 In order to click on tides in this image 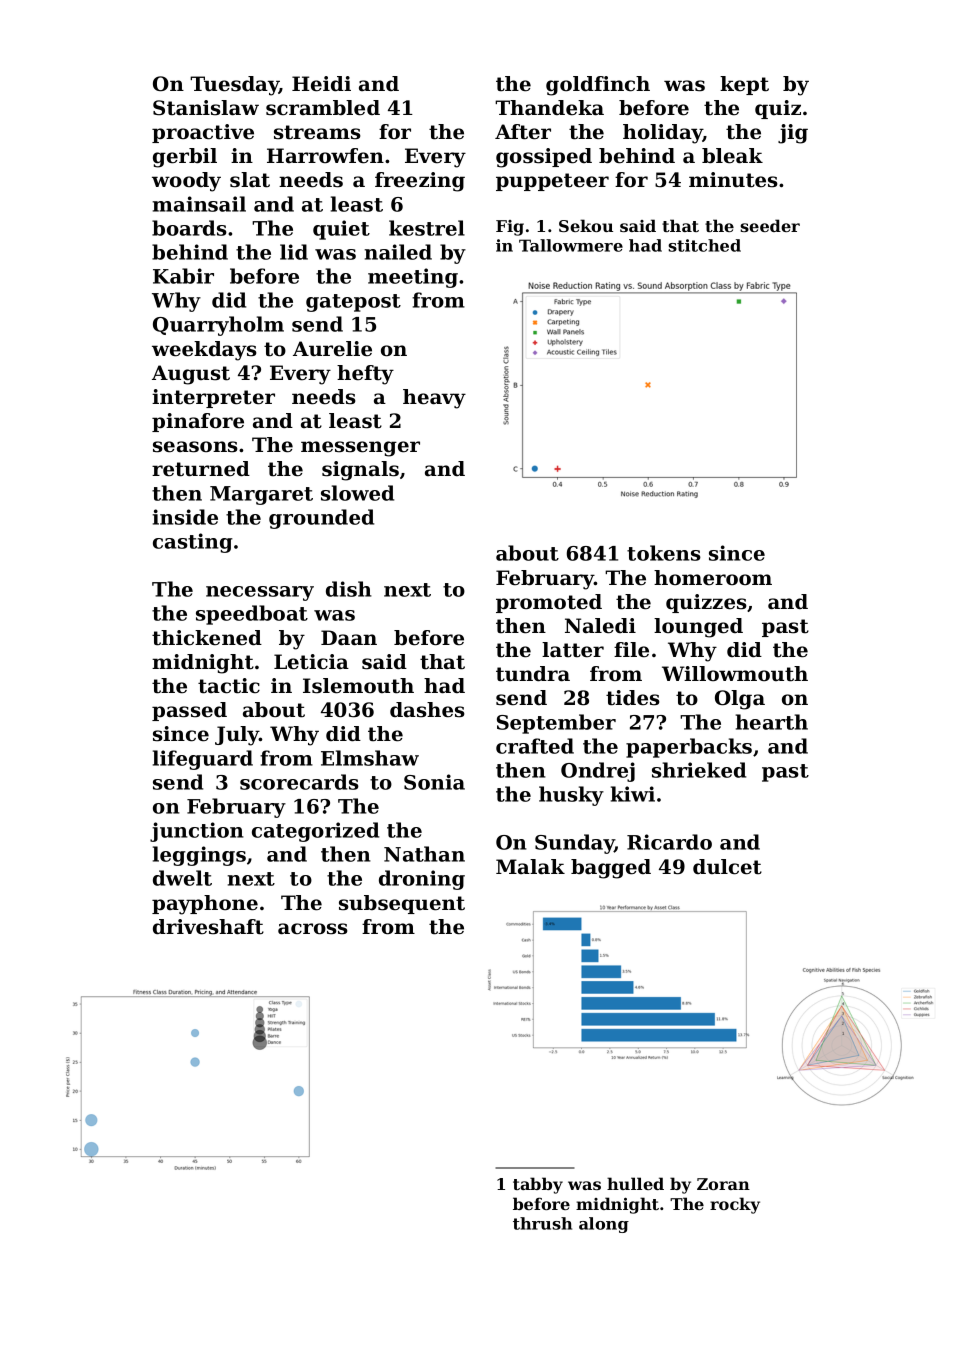, I will do `click(633, 698)`.
